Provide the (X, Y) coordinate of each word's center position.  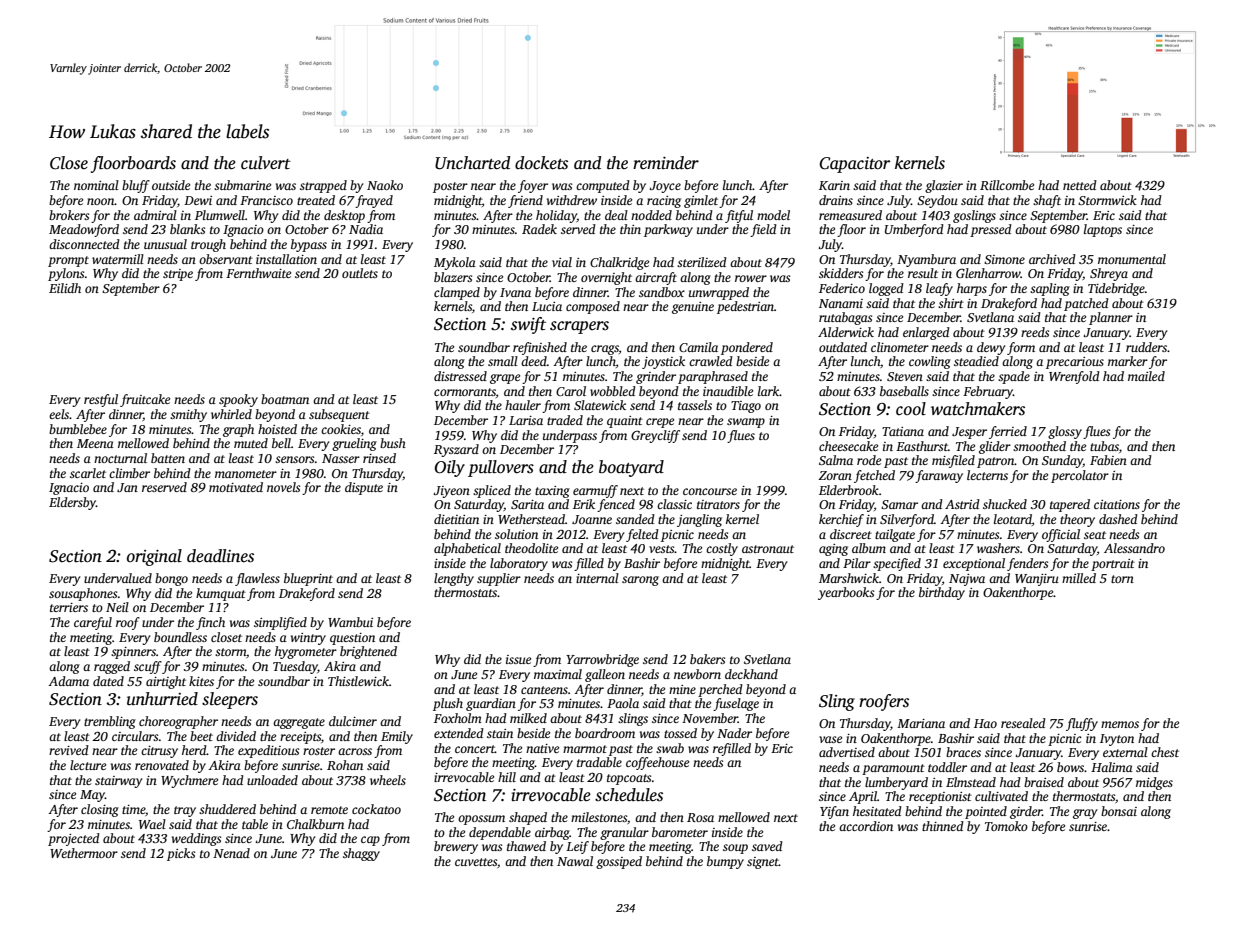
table (255, 824)
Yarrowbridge (602, 660)
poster (450, 187)
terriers (69, 607)
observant (226, 259)
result (923, 273)
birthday (942, 593)
